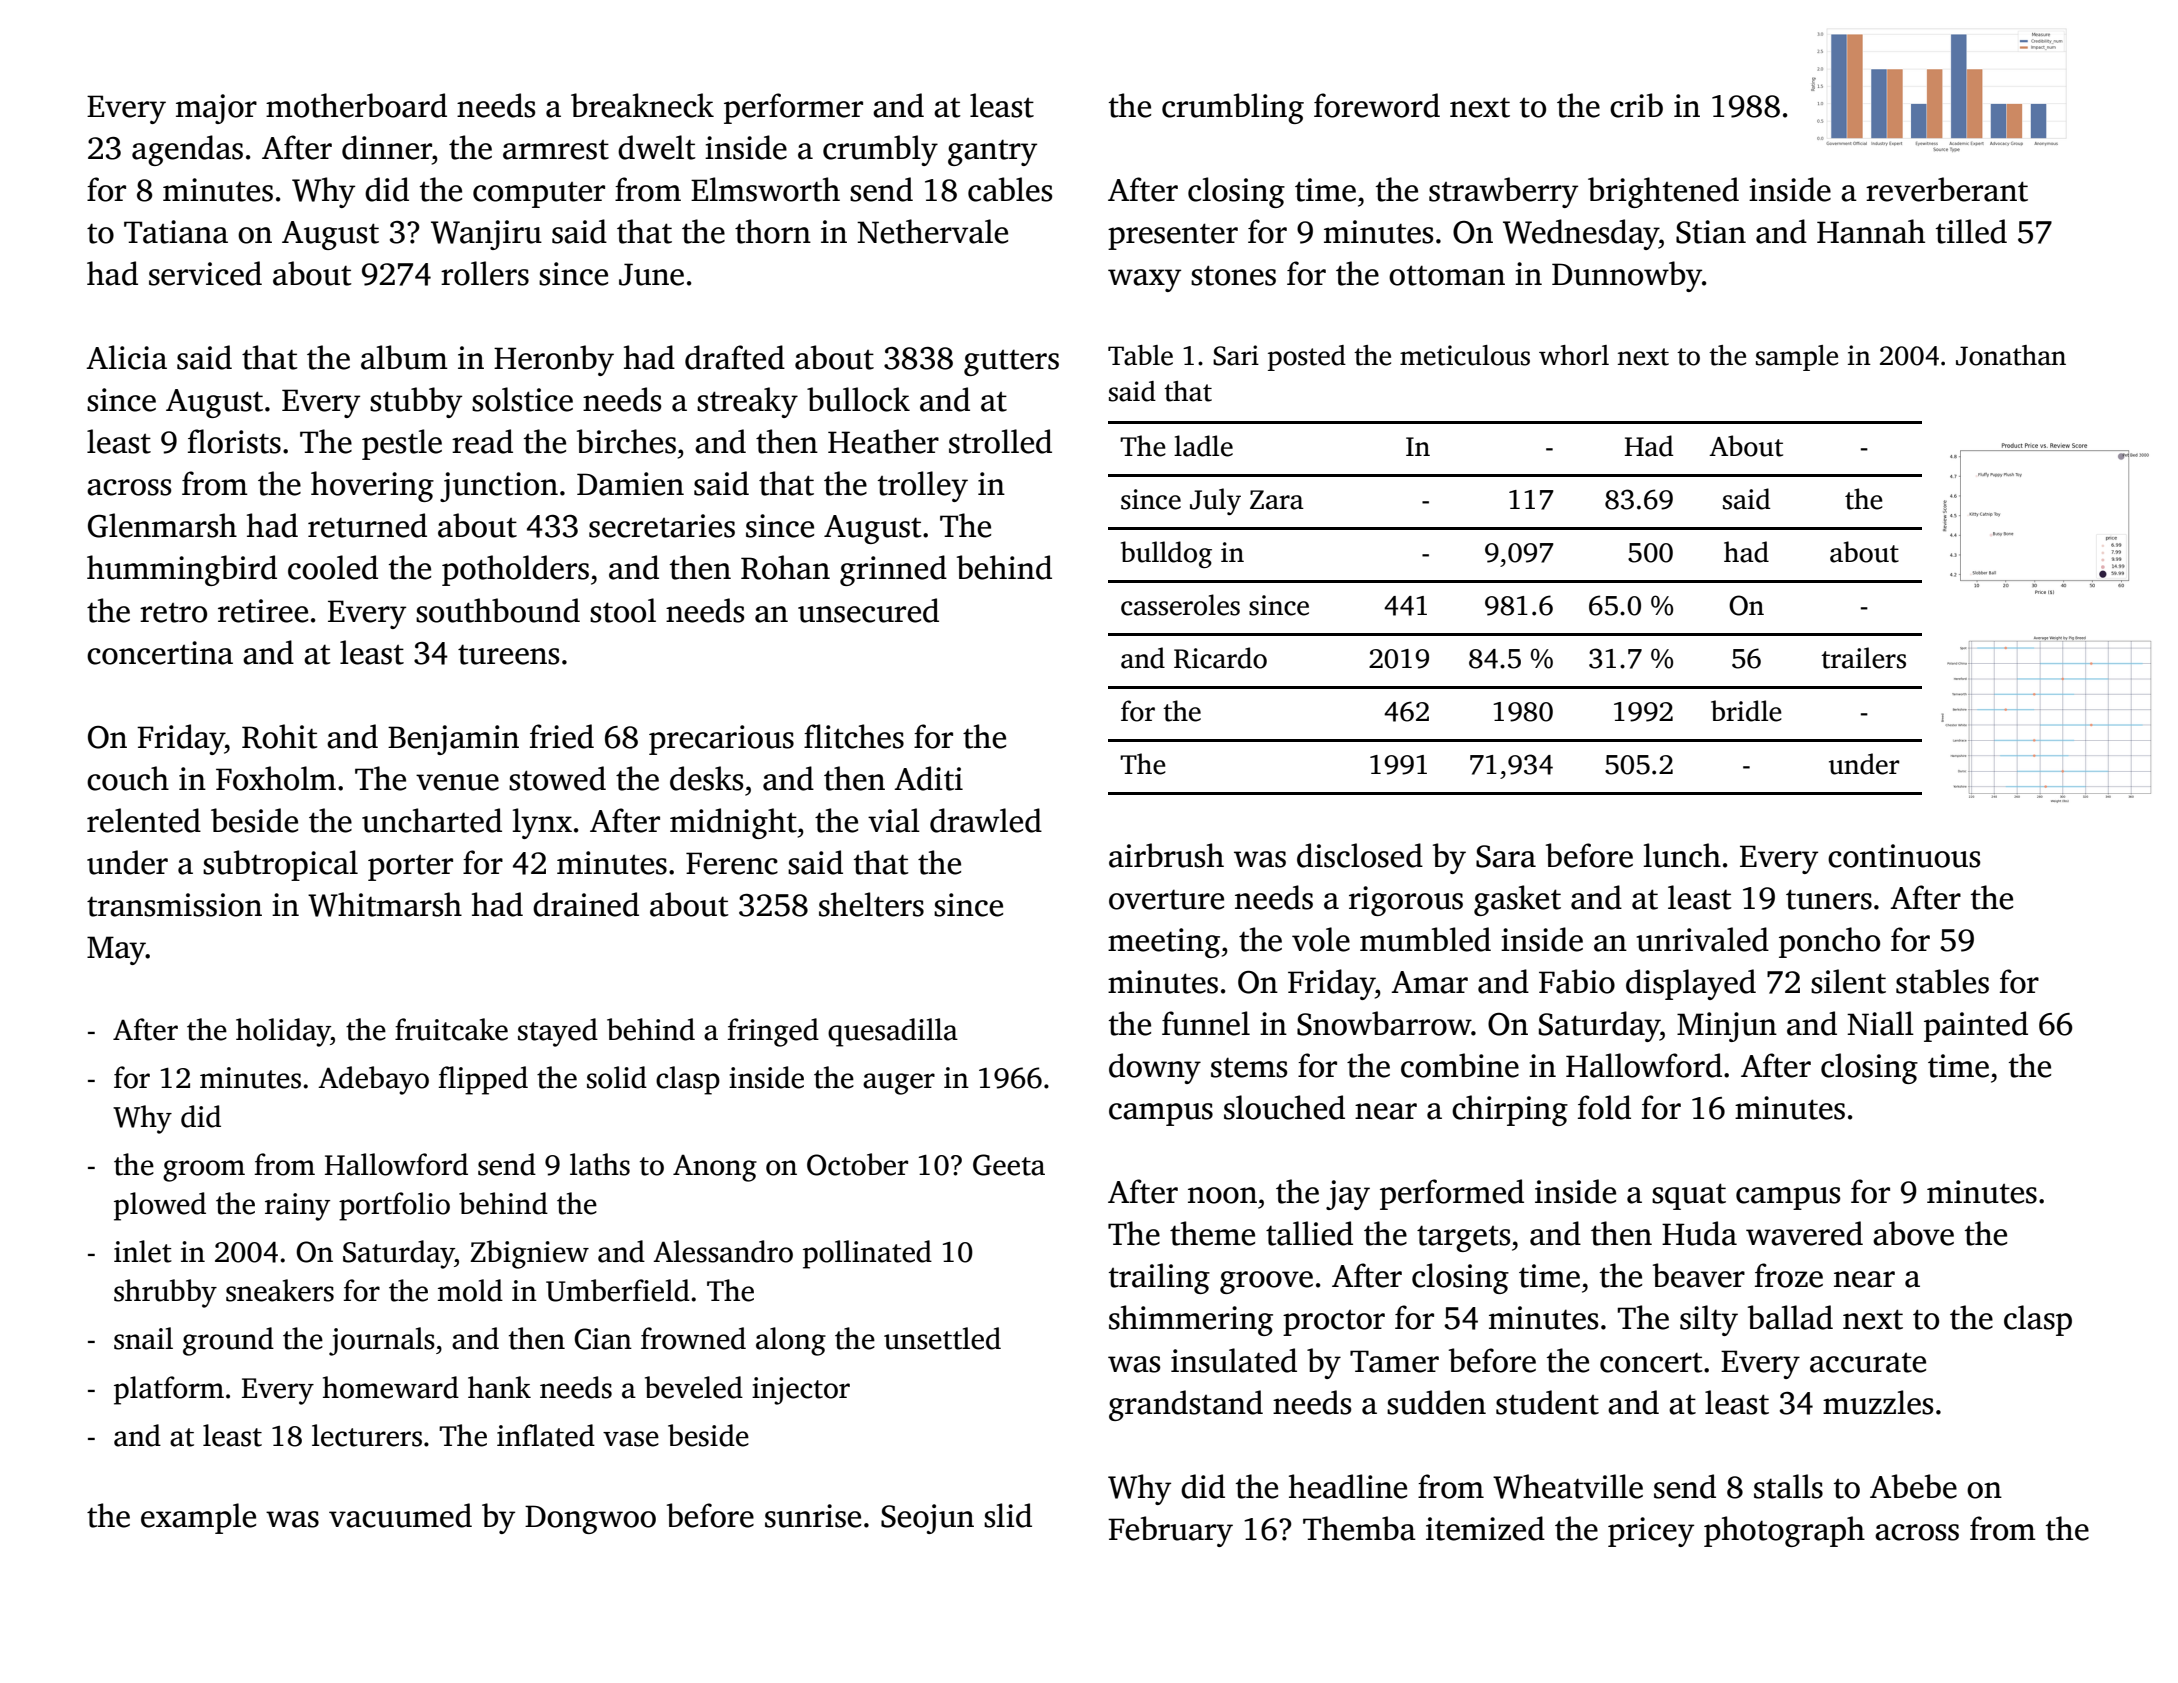  I want to click on motherboard, so click(356, 105).
